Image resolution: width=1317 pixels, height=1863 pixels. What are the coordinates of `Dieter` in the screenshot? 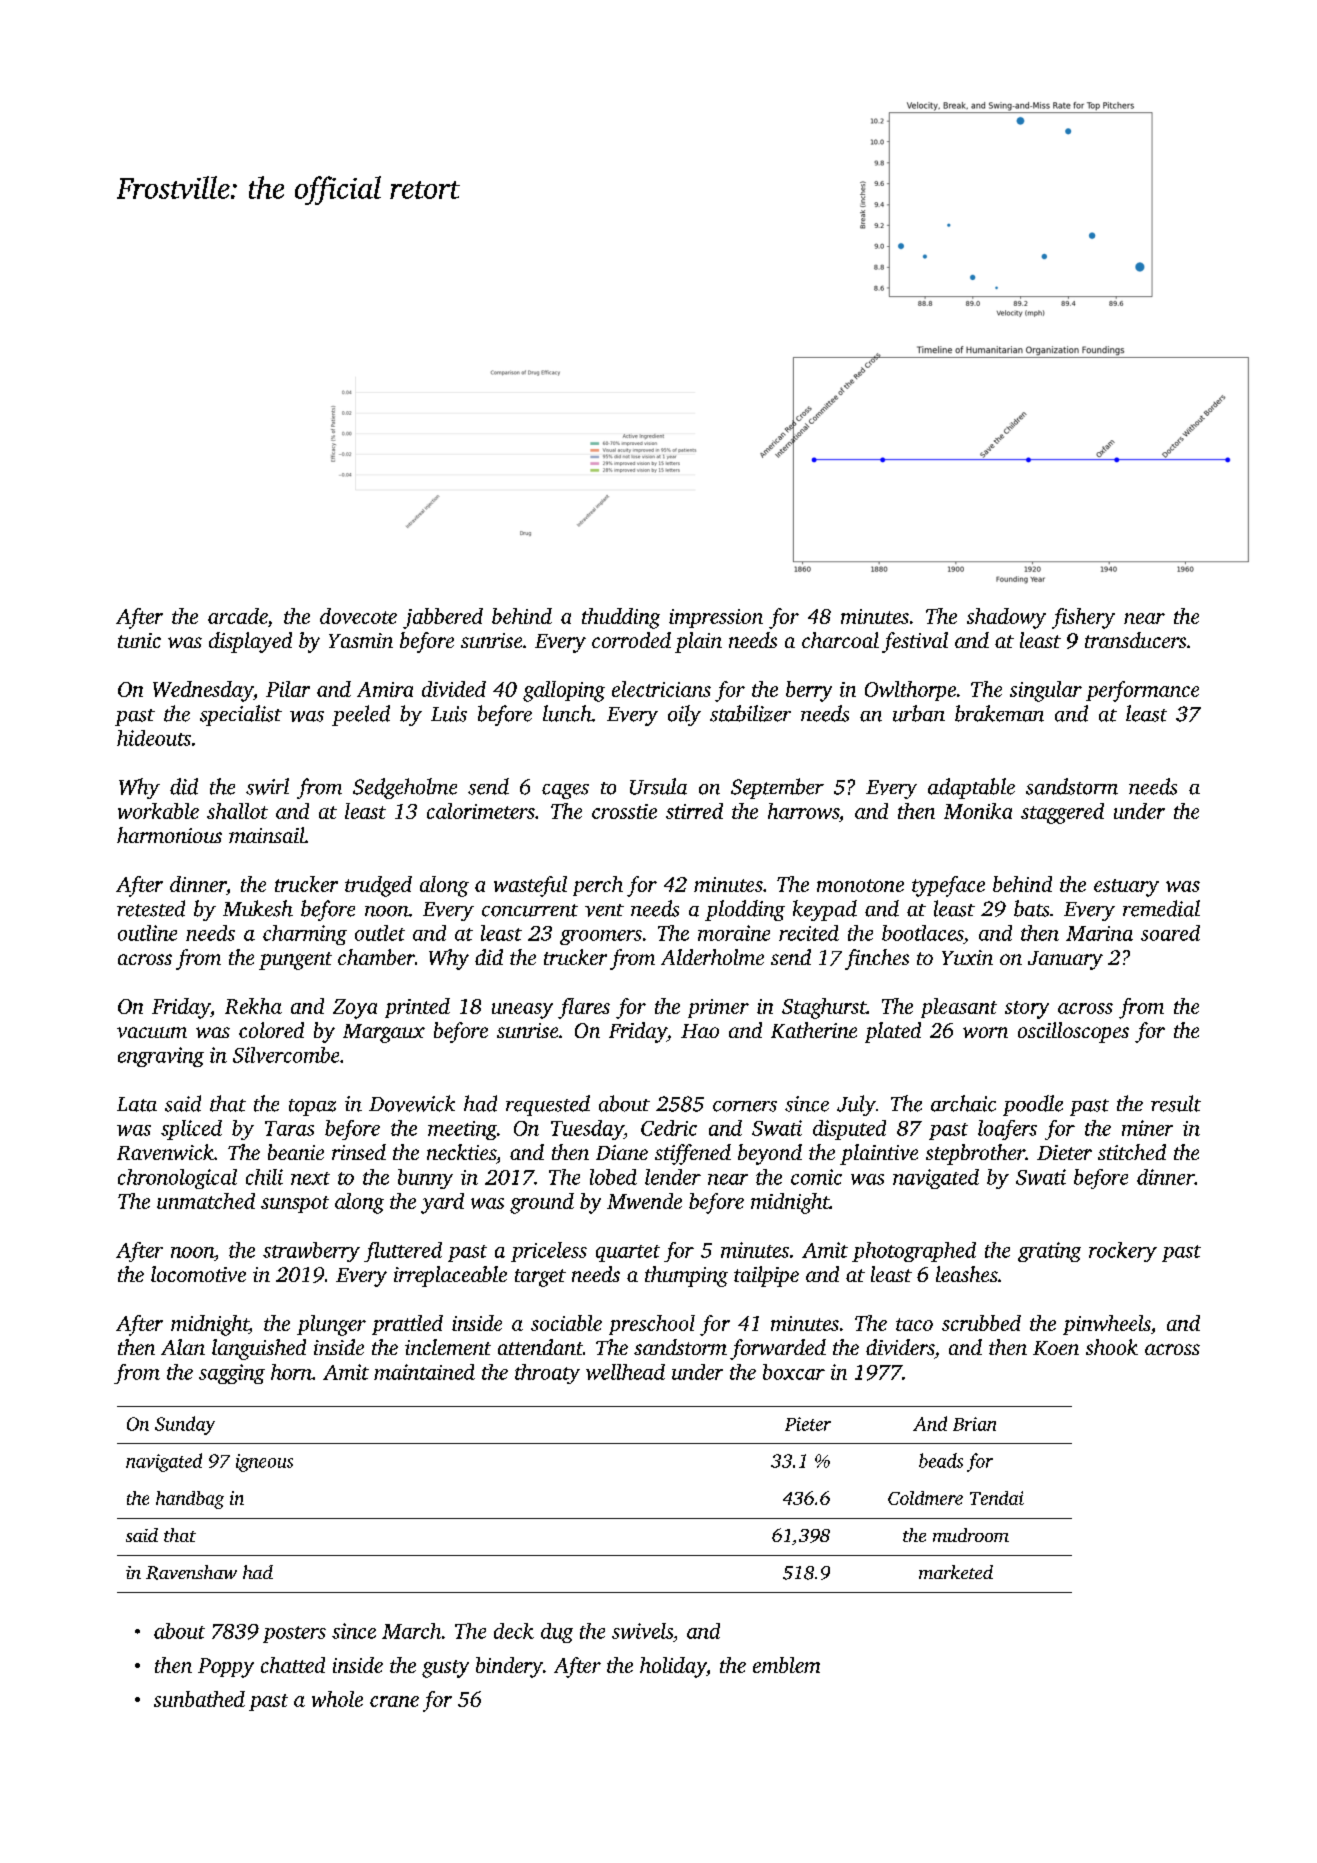 It's located at (1064, 1152).
